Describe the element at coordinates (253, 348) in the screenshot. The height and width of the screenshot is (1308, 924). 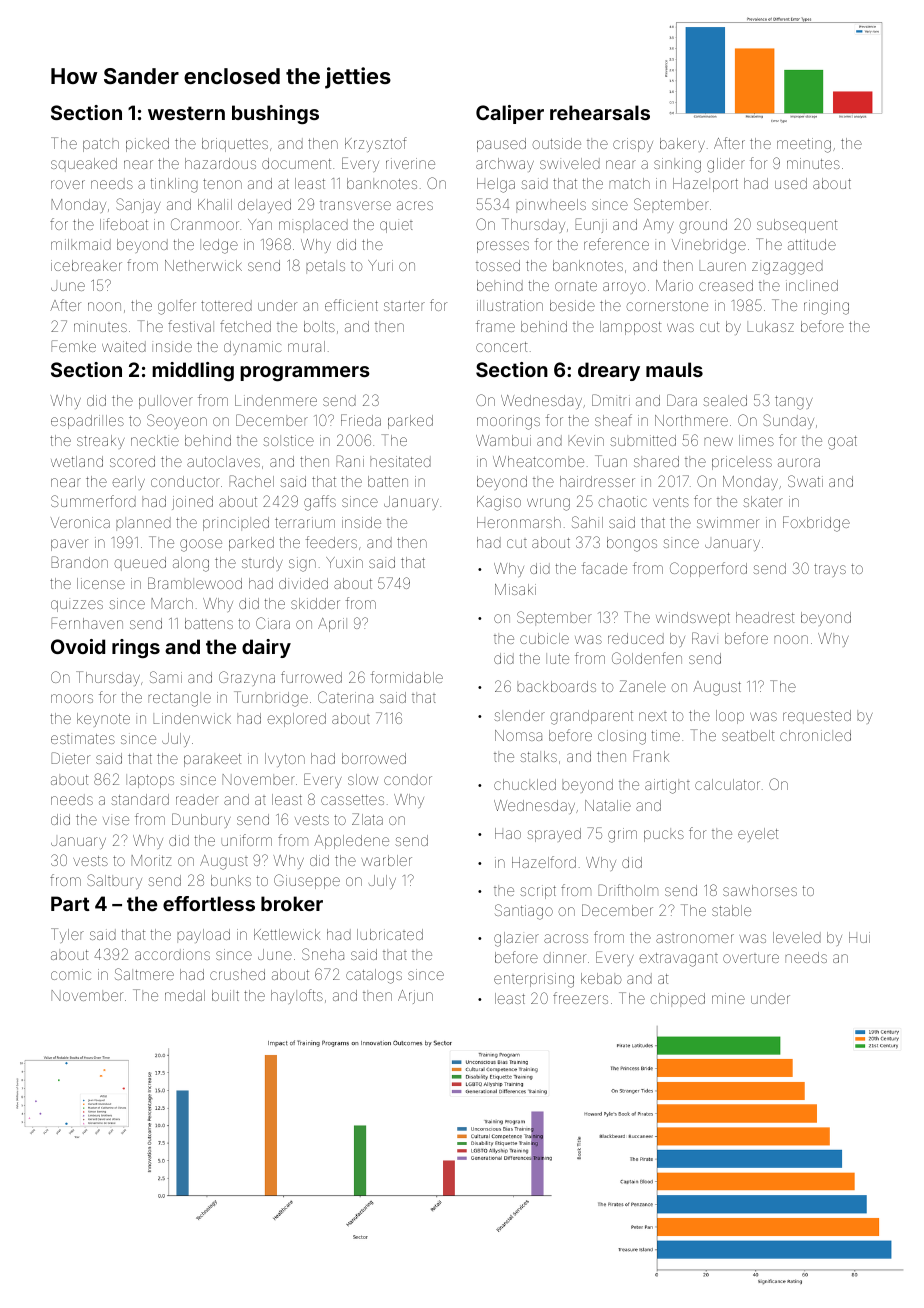
I see `dynamic` at that location.
